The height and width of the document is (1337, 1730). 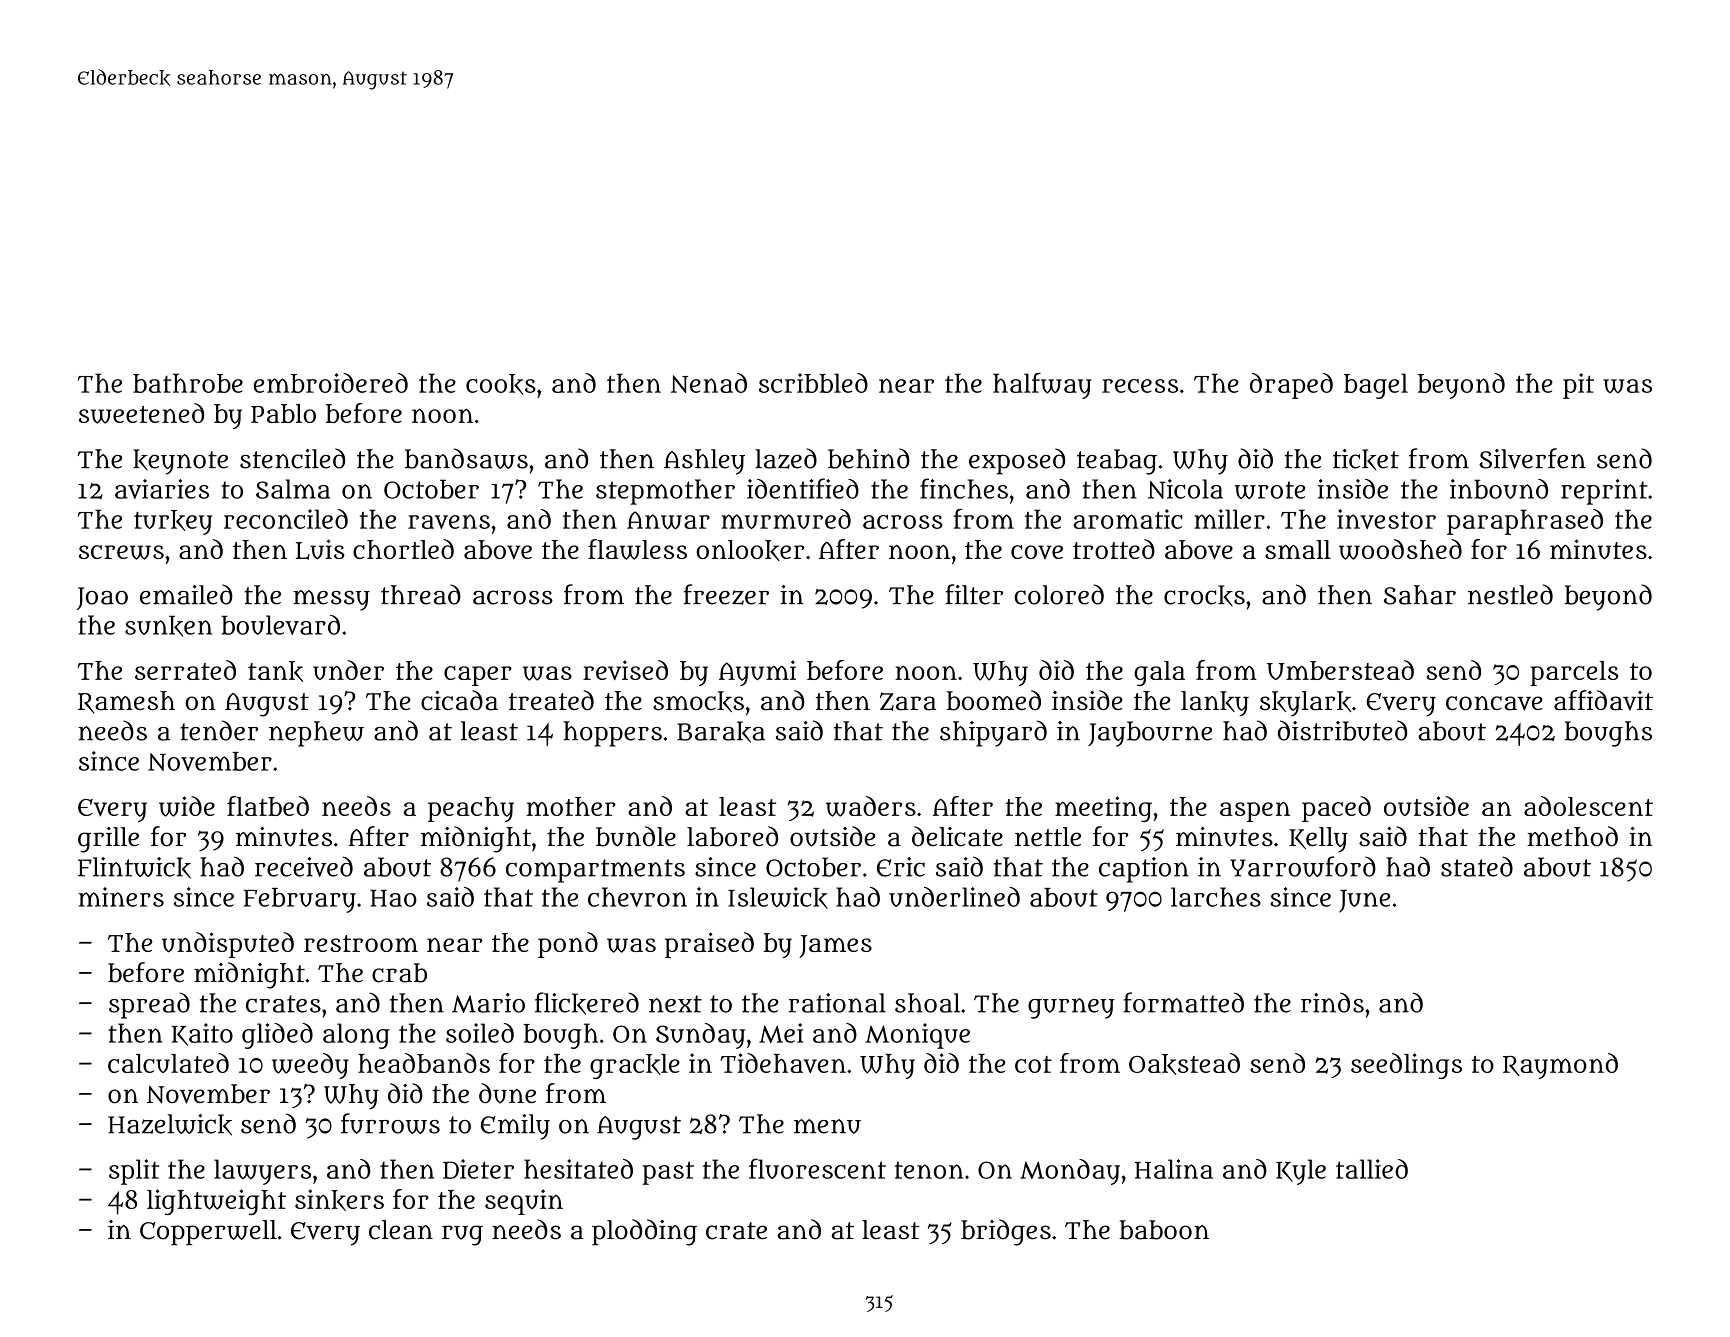 I want to click on James, so click(x=835, y=946).
